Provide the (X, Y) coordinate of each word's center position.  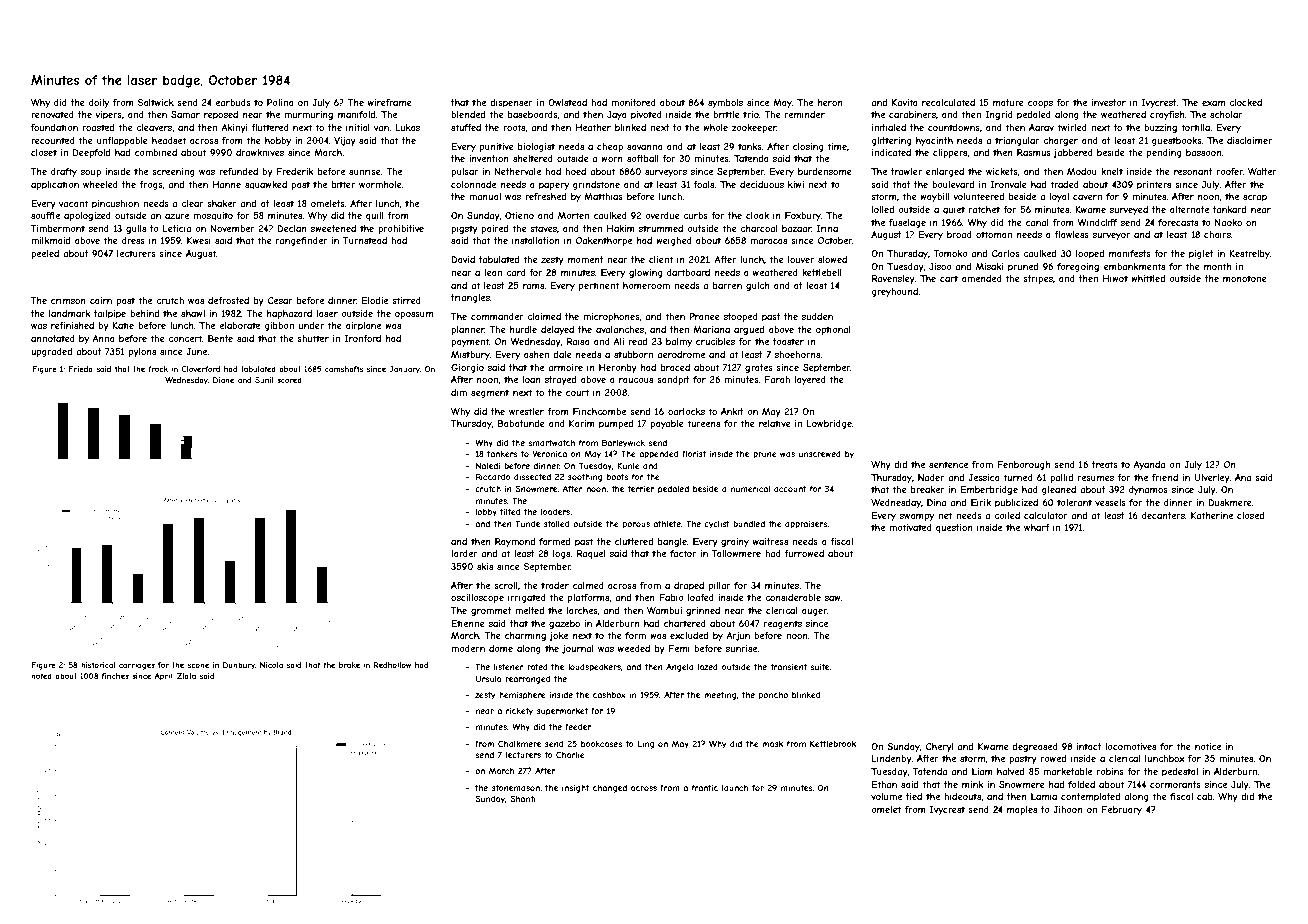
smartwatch (551, 443)
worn (612, 159)
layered (810, 380)
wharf (1037, 527)
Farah (777, 379)
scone (198, 665)
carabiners (912, 114)
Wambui (664, 610)
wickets (1002, 171)
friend (1165, 477)
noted (41, 676)
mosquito (213, 216)
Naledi (488, 465)
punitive (497, 147)
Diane (223, 380)
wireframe (390, 102)
